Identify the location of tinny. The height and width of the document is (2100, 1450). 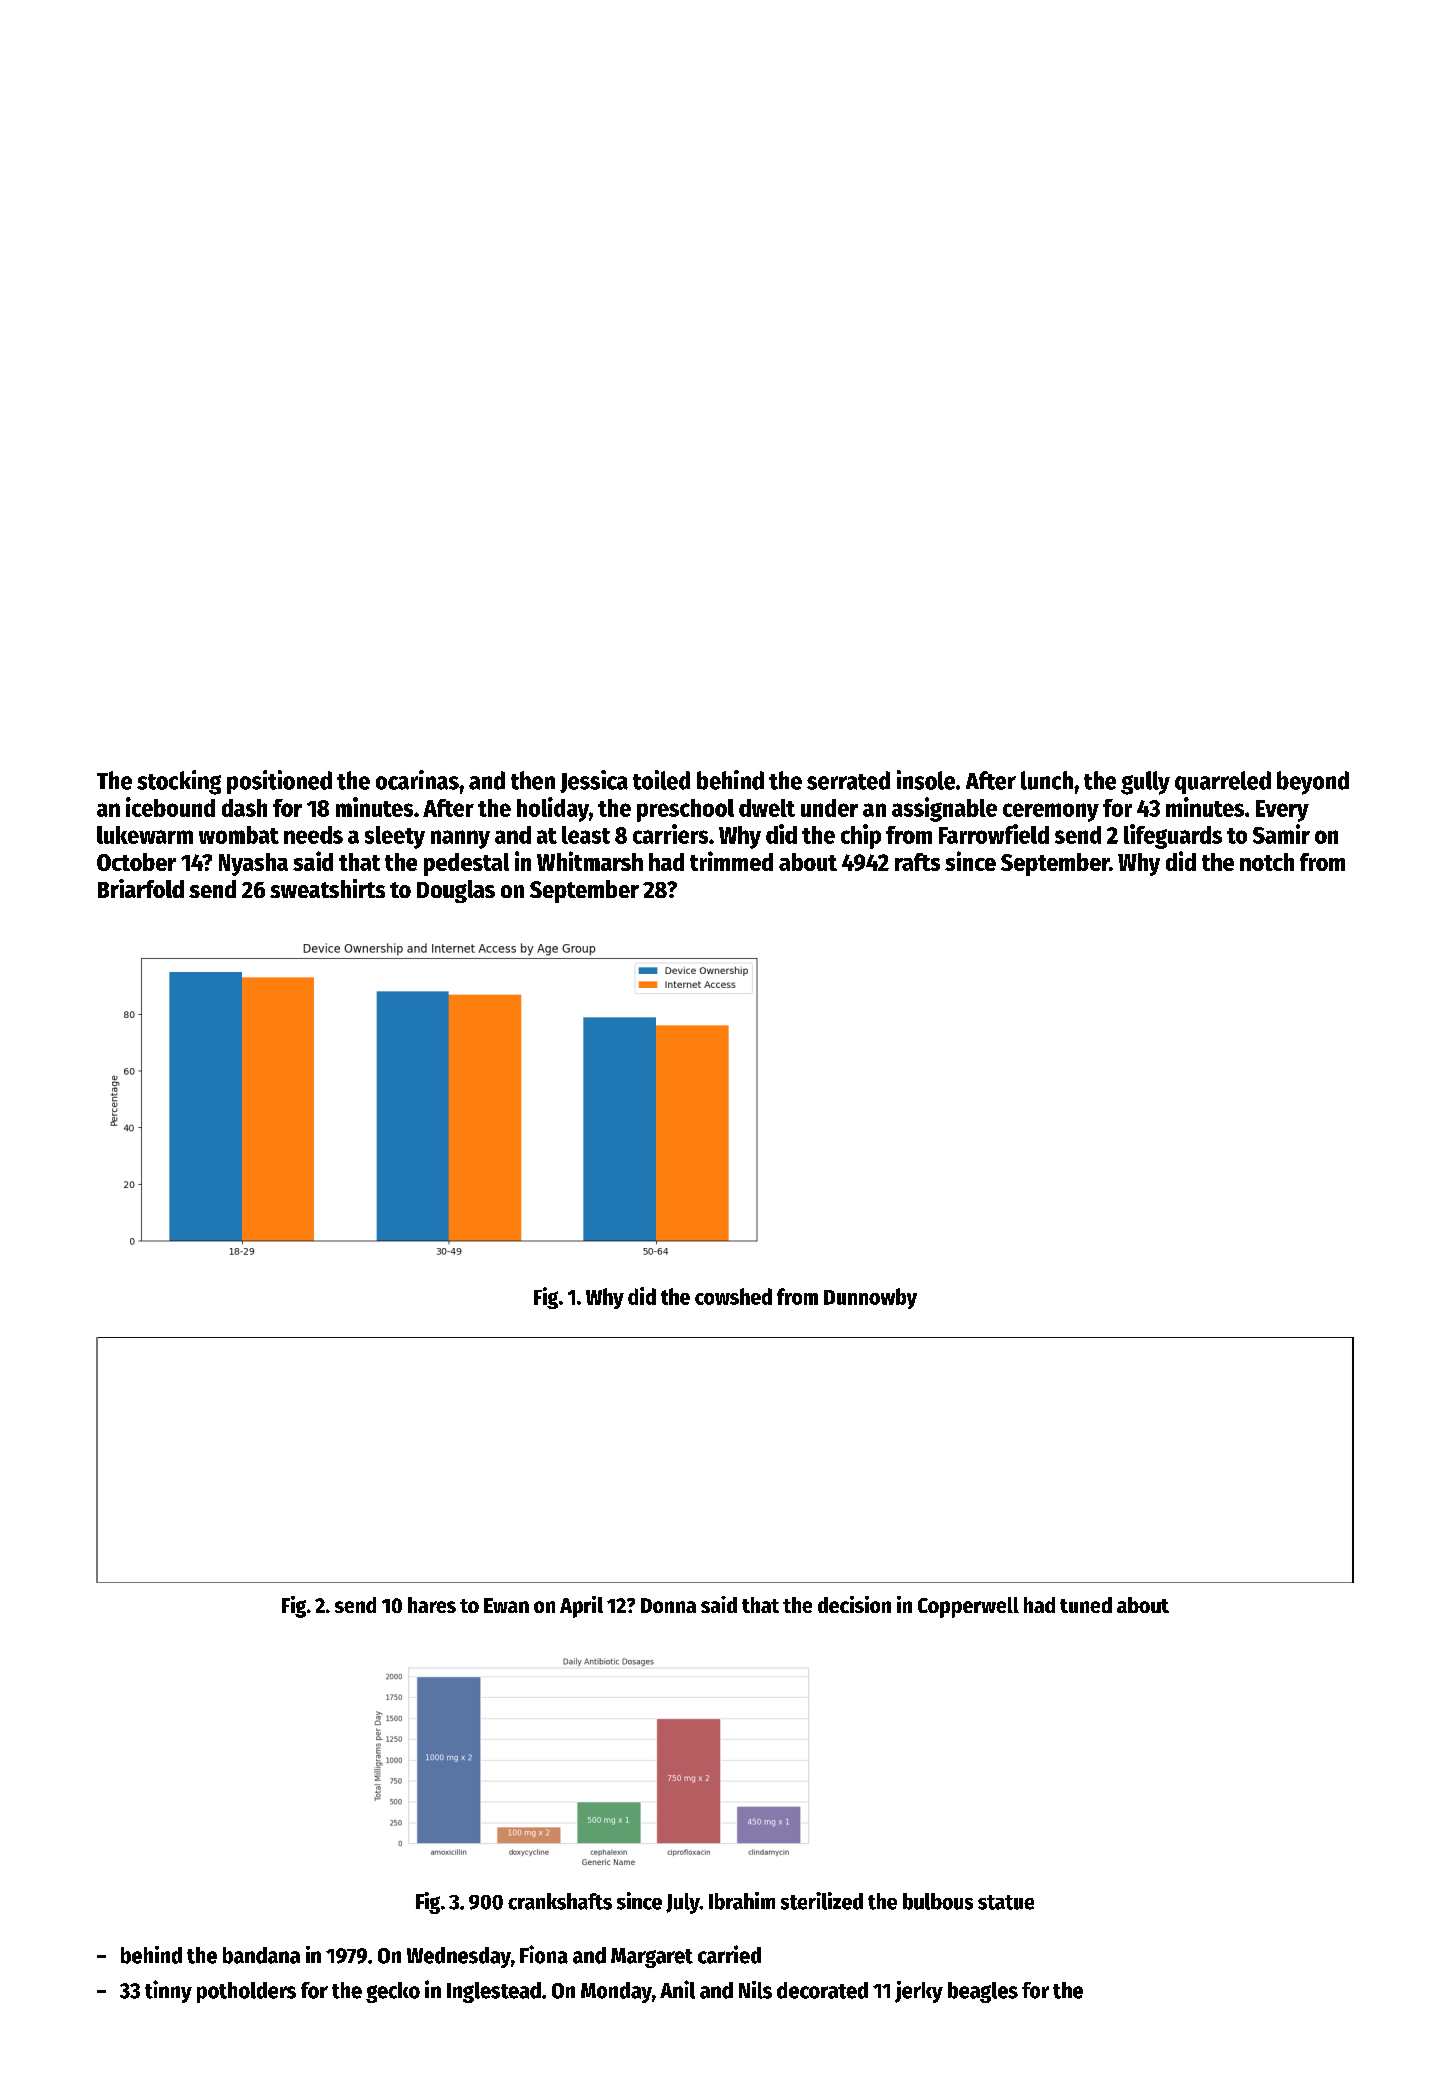
(168, 1991).
